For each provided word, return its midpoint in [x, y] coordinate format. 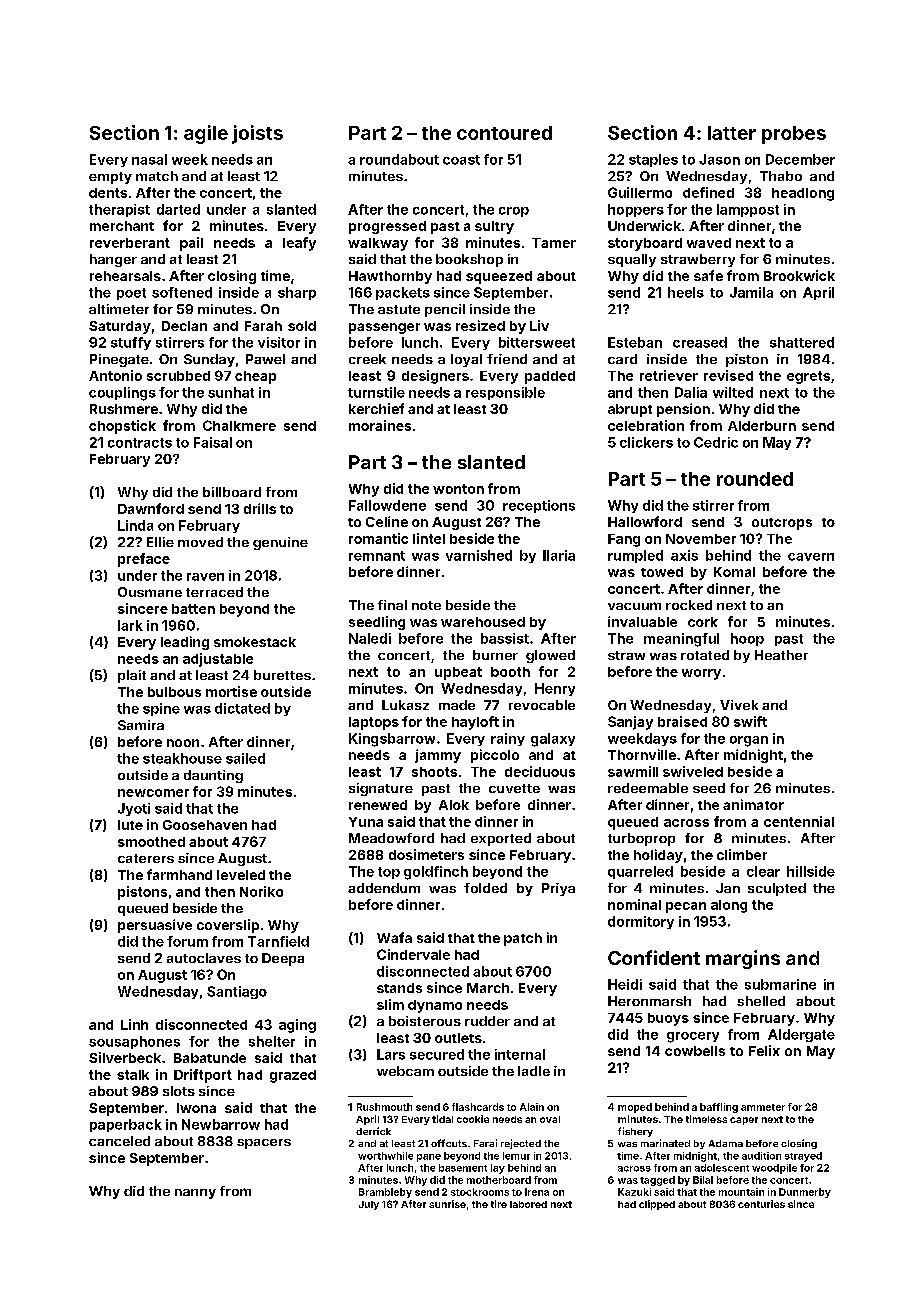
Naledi [370, 638]
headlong [803, 194]
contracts [140, 443]
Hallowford [645, 521]
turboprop [641, 839]
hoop [747, 639]
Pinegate [119, 360]
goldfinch [436, 873]
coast [461, 160]
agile [206, 134]
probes [794, 135]
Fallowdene [387, 505]
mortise [231, 691]
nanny [195, 1194]
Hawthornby [390, 277]
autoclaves [204, 958]
